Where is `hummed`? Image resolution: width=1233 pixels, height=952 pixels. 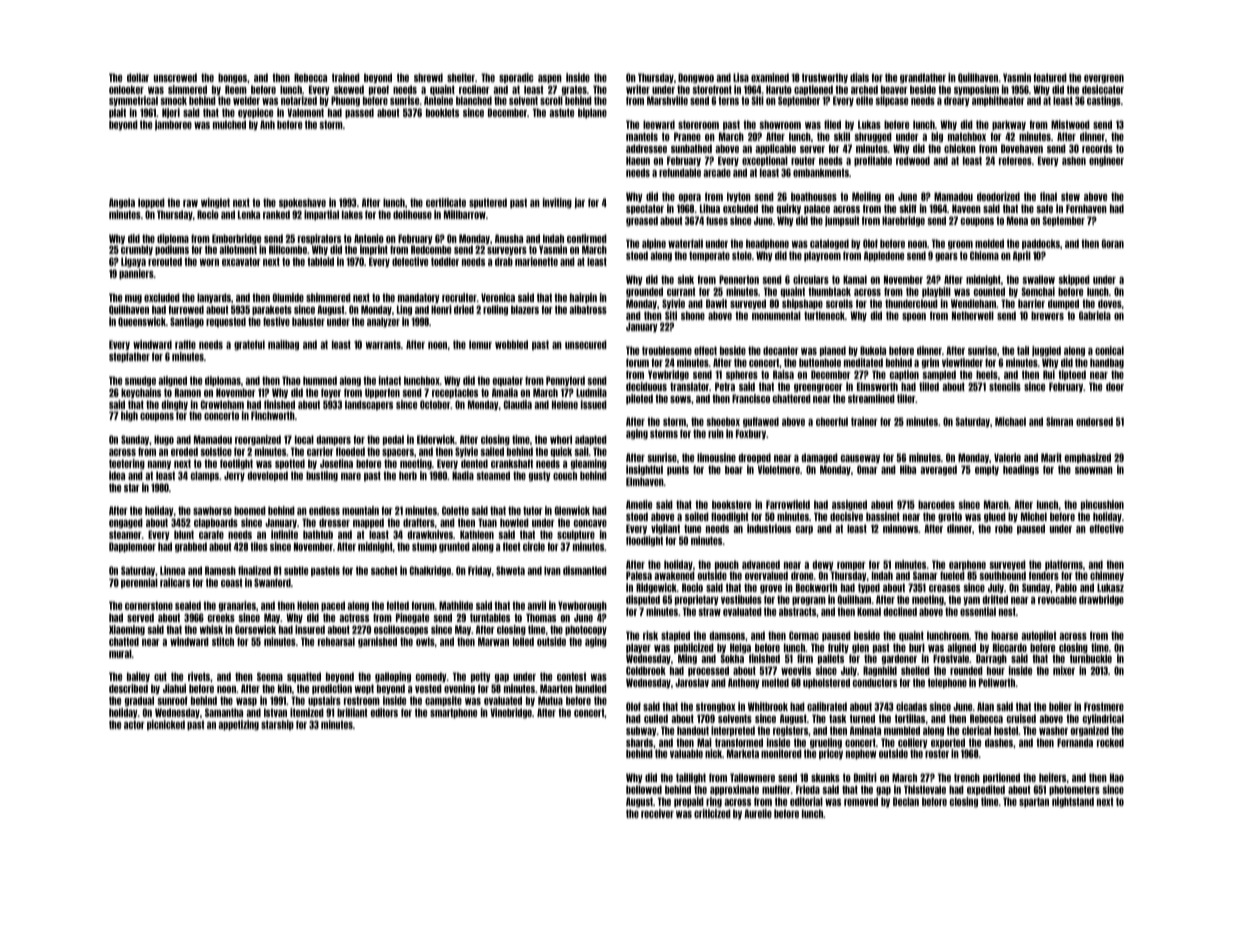
hummed is located at coordinates (320, 380).
